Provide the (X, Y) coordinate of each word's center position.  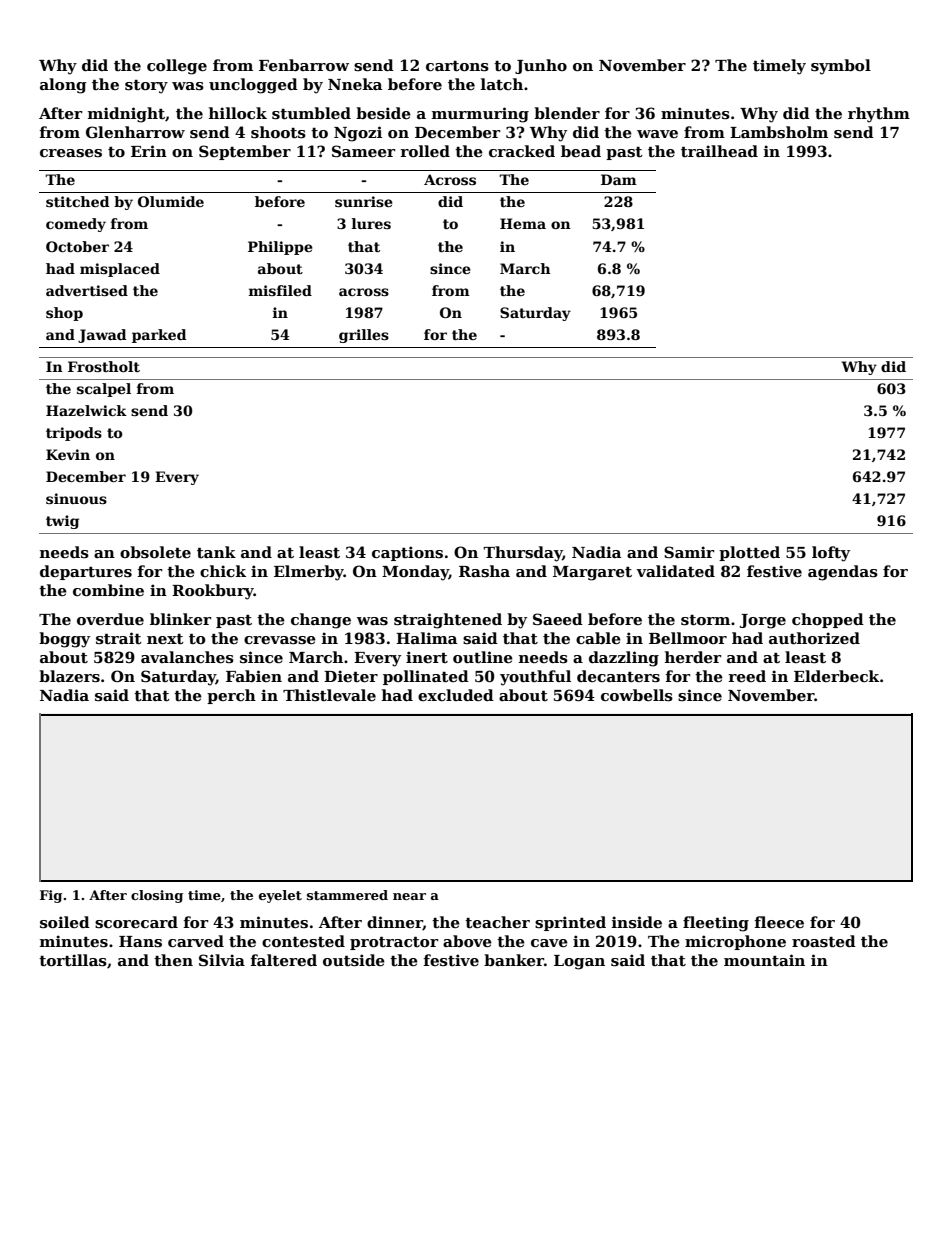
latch (502, 84)
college (177, 67)
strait (119, 638)
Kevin (68, 454)
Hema (523, 223)
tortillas (73, 960)
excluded (456, 695)
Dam (619, 179)
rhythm (879, 115)
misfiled (280, 290)
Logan (579, 962)
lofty (831, 554)
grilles (364, 336)
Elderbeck (836, 676)
